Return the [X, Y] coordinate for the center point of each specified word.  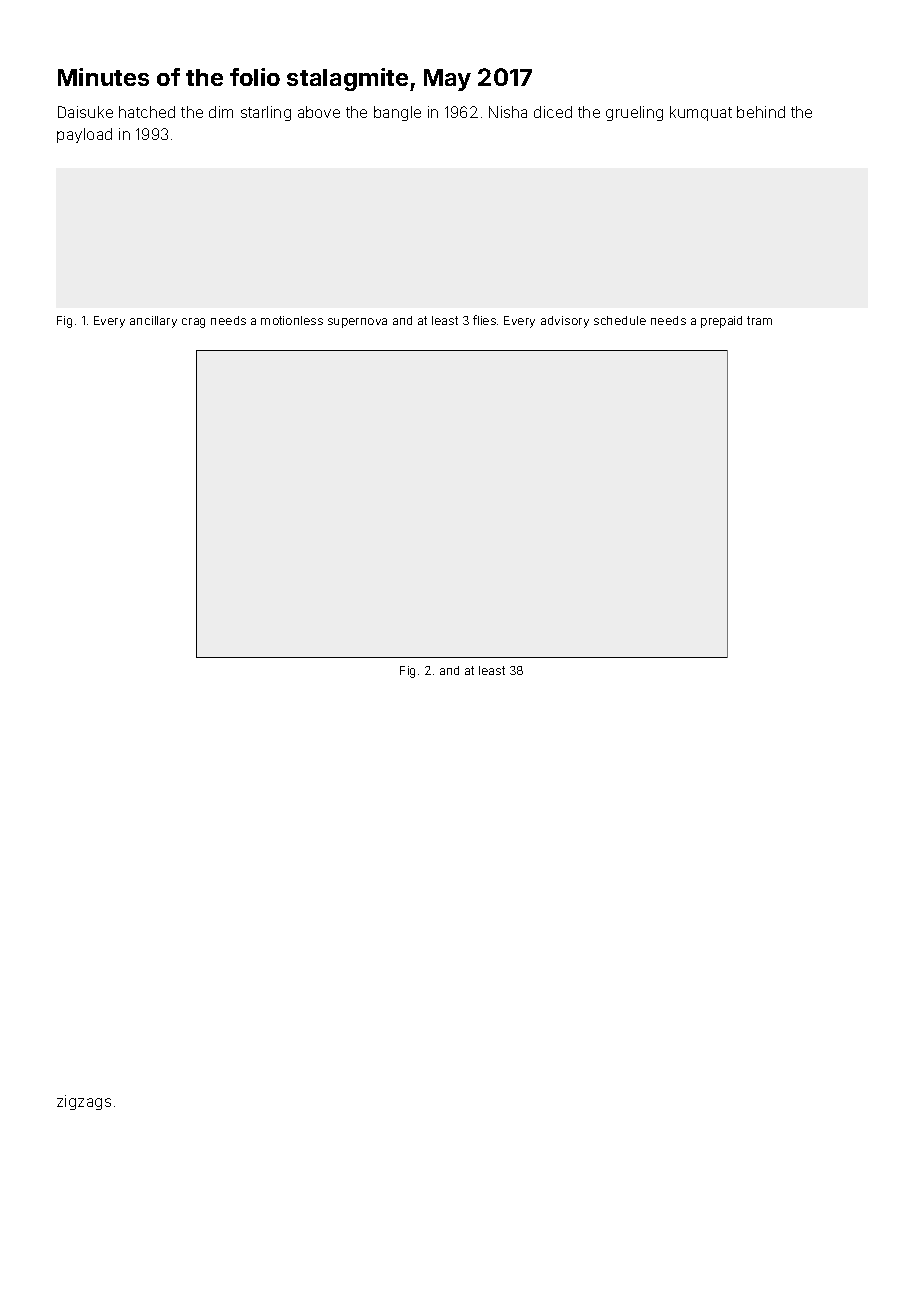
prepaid [721, 322]
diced [553, 112]
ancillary [153, 322]
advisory [565, 322]
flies [484, 320]
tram [759, 320]
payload [84, 135]
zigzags [84, 1102]
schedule [620, 320]
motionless [292, 320]
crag [193, 323]
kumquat [701, 113]
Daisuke [85, 112]
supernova [357, 323]
